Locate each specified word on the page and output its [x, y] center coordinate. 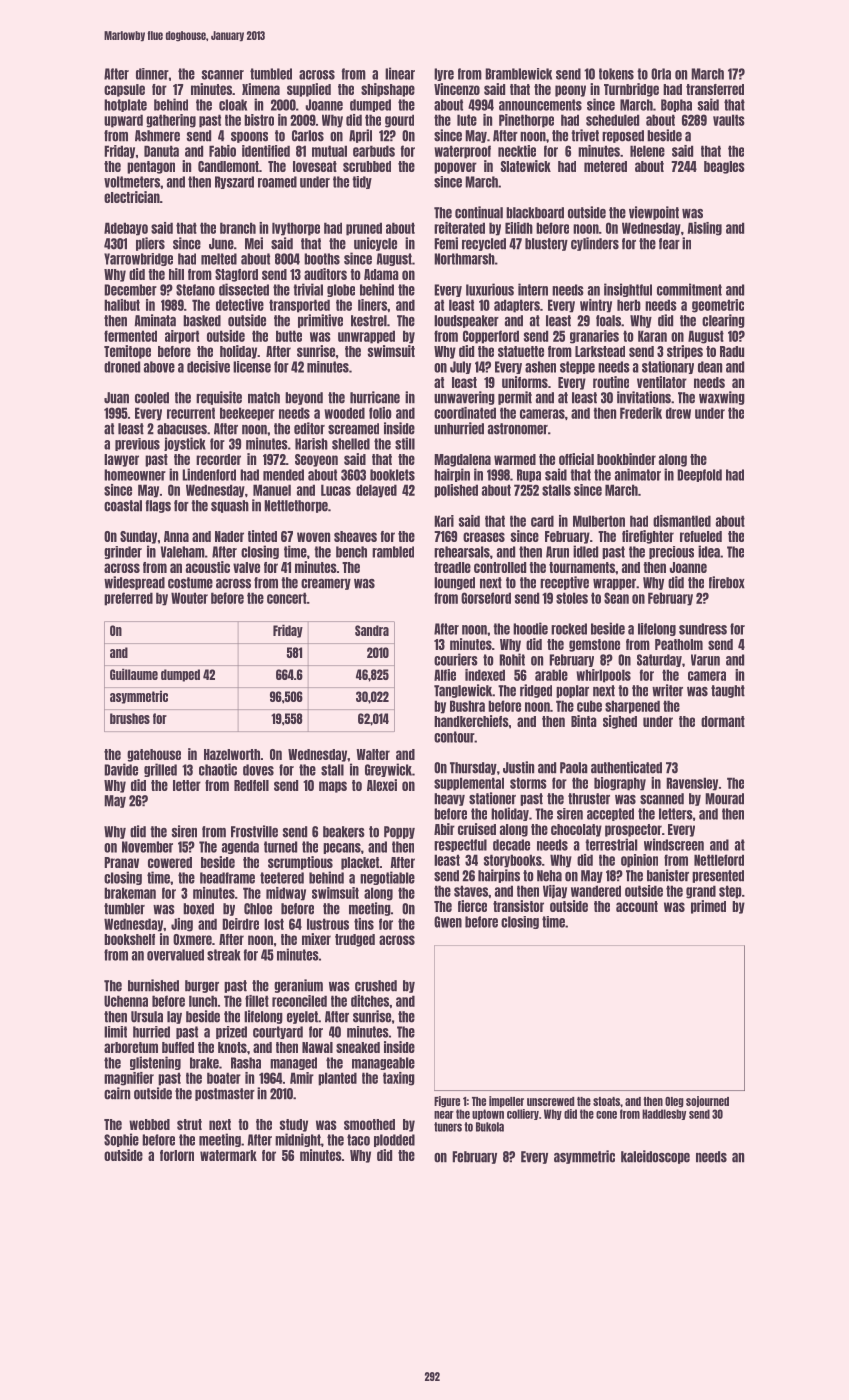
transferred [715, 89]
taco [358, 1140]
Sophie [121, 1140]
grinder [123, 552]
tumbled [271, 74]
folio [380, 413]
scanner [223, 75]
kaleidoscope [655, 1157]
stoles [572, 598]
